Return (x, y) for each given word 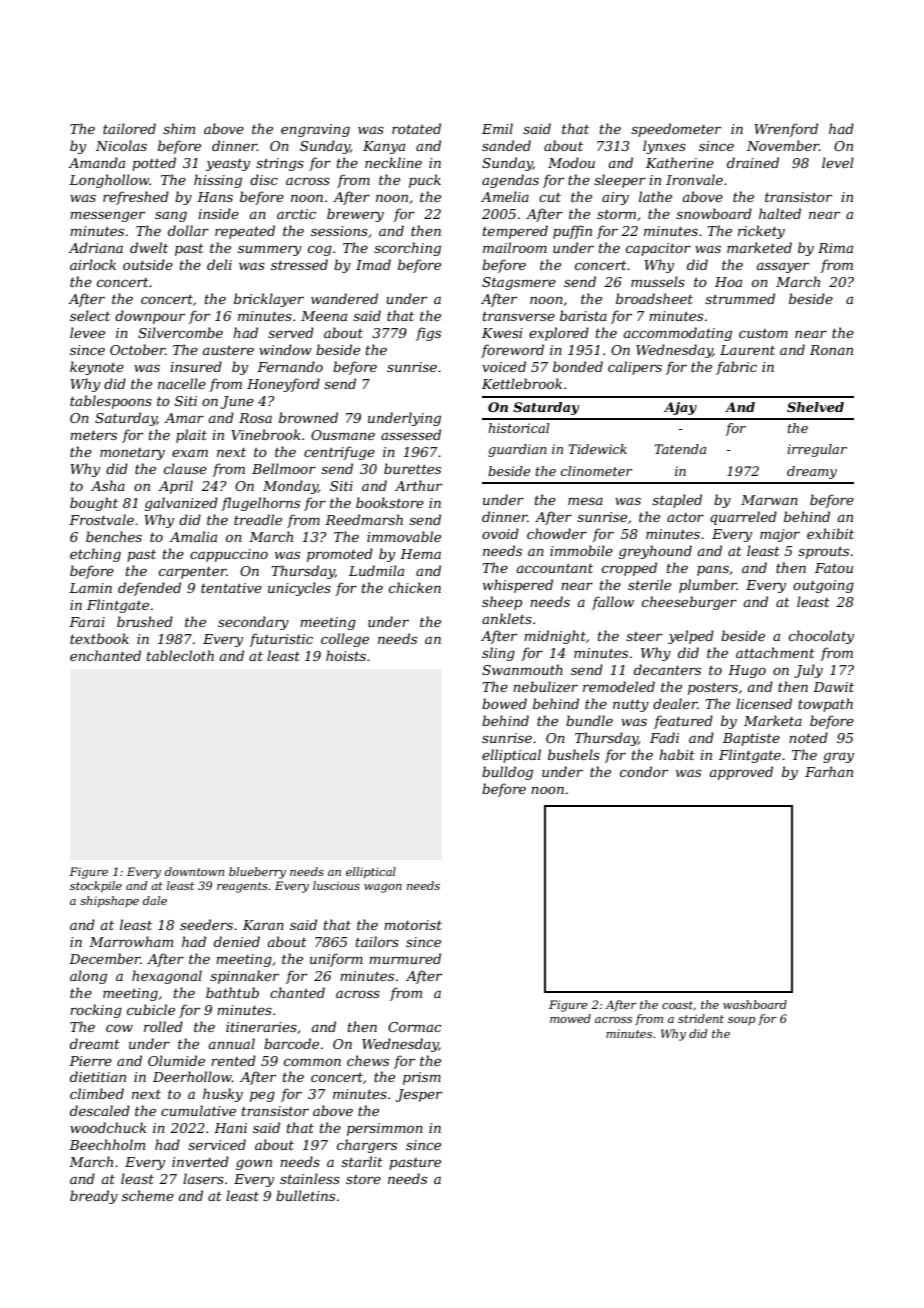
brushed (145, 621)
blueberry (257, 873)
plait (191, 436)
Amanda (96, 162)
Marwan (769, 500)
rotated (416, 128)
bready (94, 1197)
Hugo (747, 671)
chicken (415, 587)
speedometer (676, 130)
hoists (346, 655)
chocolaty (821, 637)
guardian (517, 450)
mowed (570, 1018)
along (88, 977)
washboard (755, 1004)
